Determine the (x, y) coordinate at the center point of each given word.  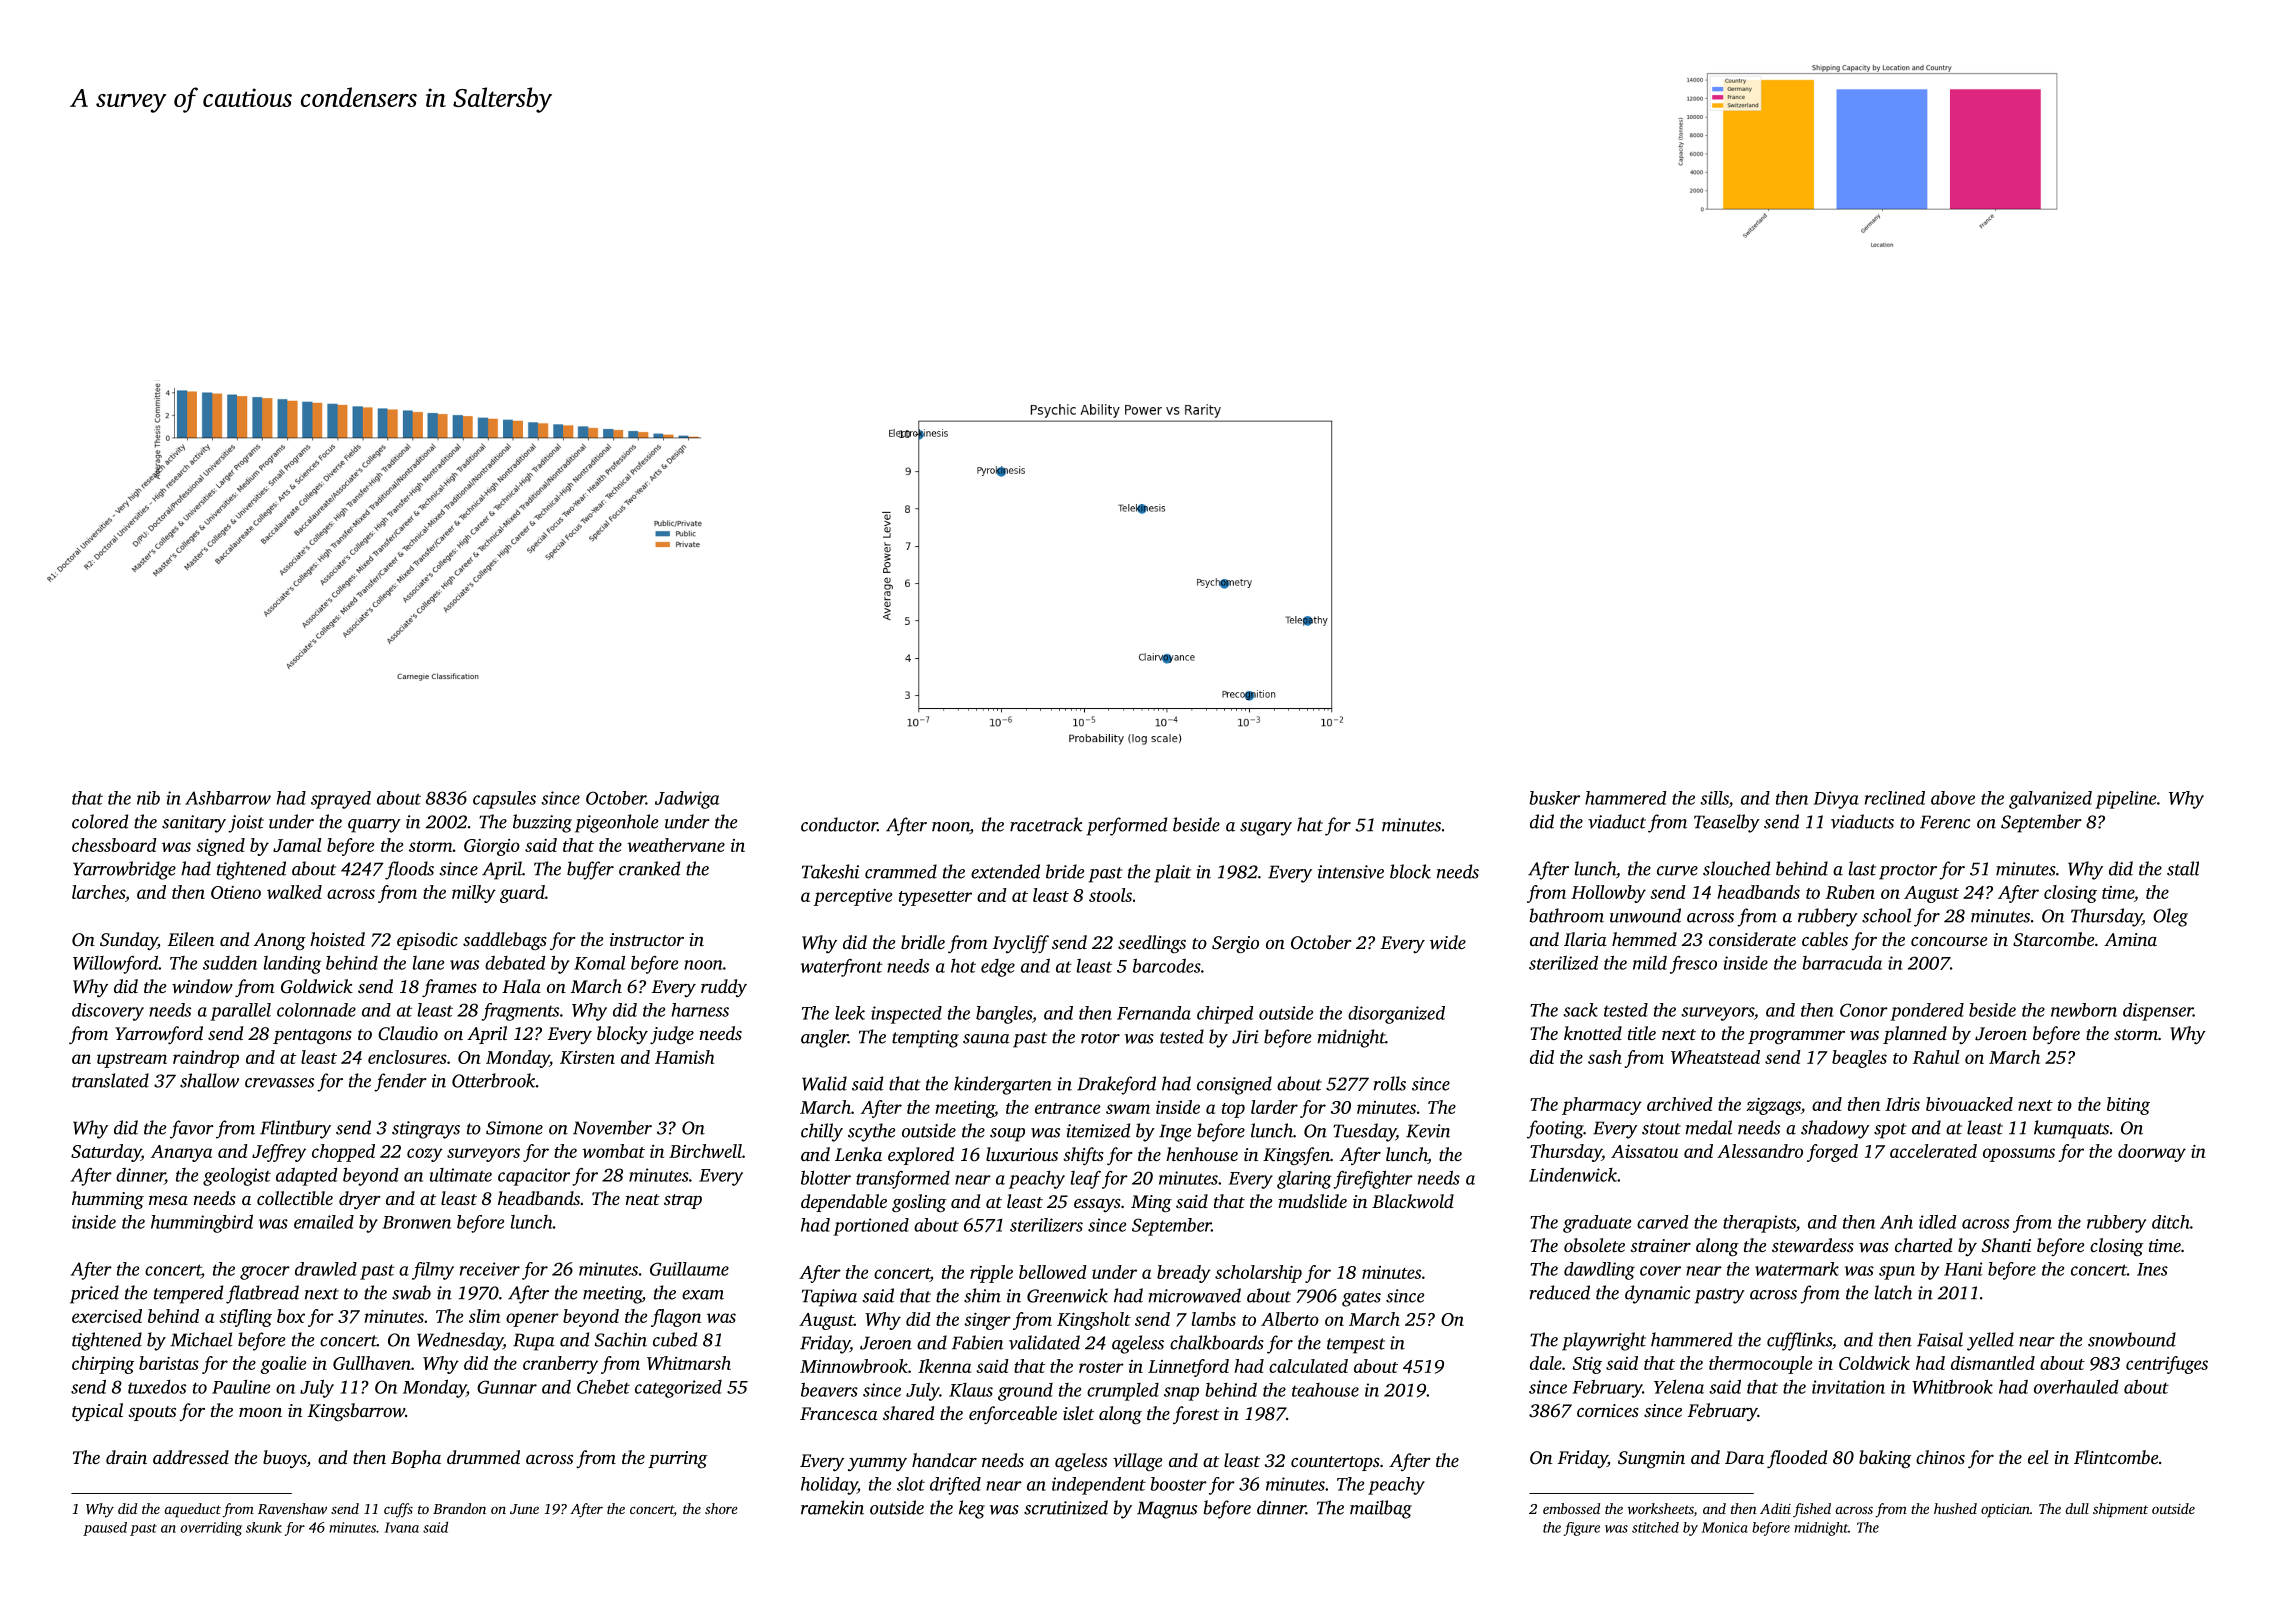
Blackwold (1413, 1201)
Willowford (115, 964)
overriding (211, 1529)
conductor (839, 824)
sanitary (194, 824)
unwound (1645, 915)
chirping (103, 1365)
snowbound (2132, 1339)
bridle (923, 942)
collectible (295, 1198)
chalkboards (1217, 1342)
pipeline (2125, 800)
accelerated (1933, 1151)
